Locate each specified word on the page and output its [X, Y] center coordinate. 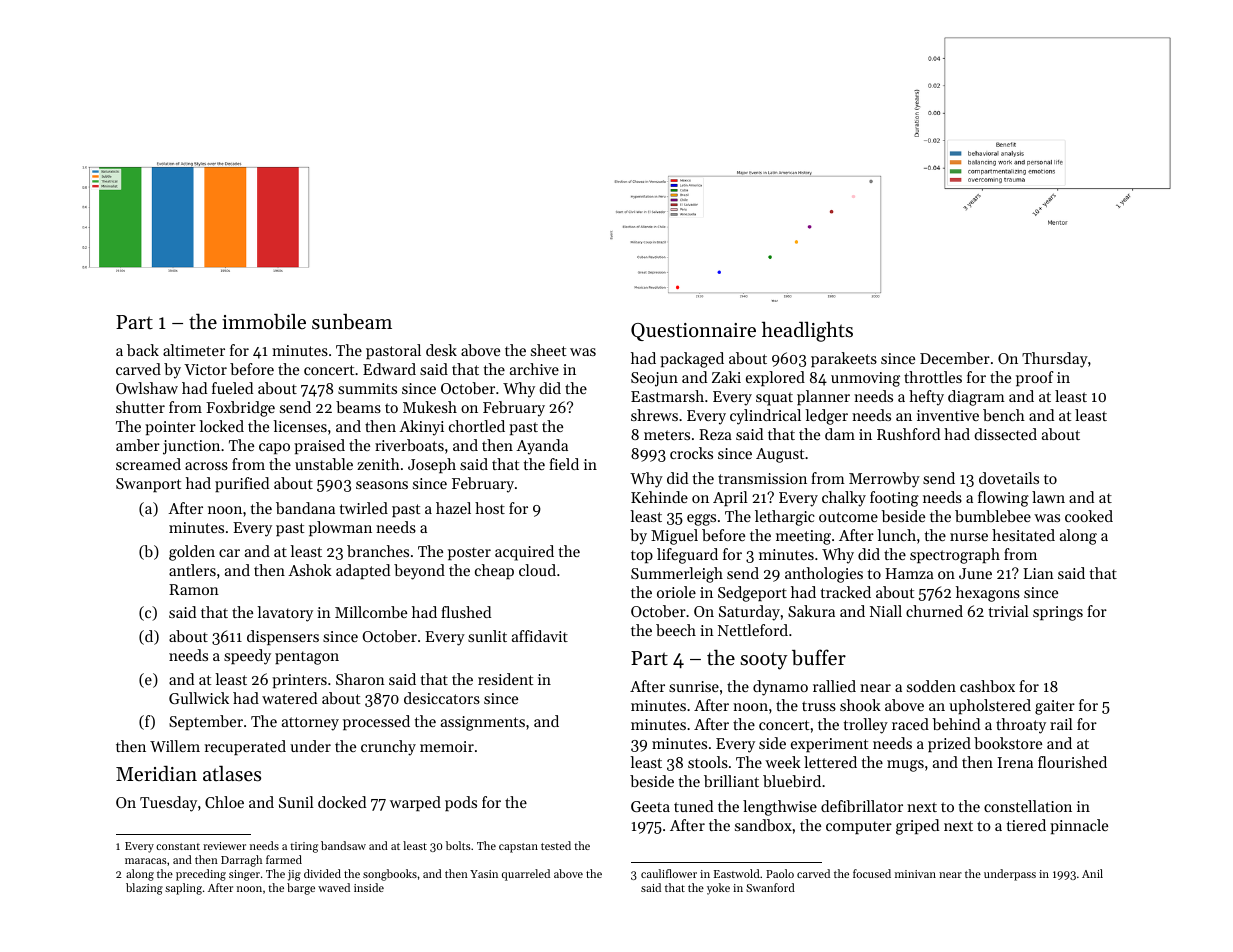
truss [819, 706]
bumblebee [993, 516]
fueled [232, 388]
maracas [146, 861]
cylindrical [765, 417]
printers [299, 681]
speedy [247, 657]
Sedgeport [752, 594]
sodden [931, 686]
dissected [1005, 434]
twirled [364, 508]
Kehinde [659, 497]
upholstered [990, 706]
